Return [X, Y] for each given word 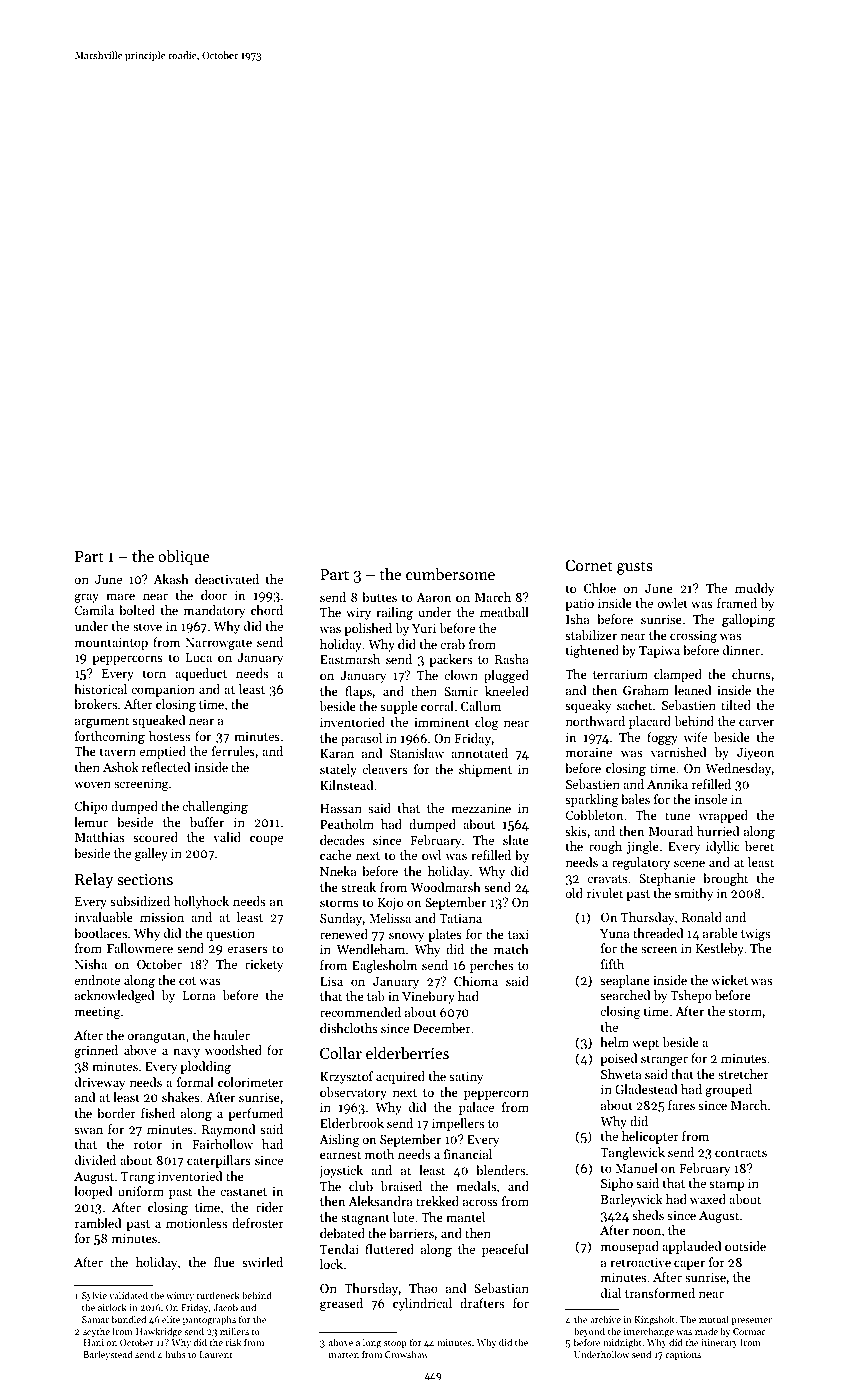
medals [476, 1186]
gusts [635, 568]
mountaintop [111, 644]
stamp [726, 1185]
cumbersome [450, 574]
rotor [148, 1145]
